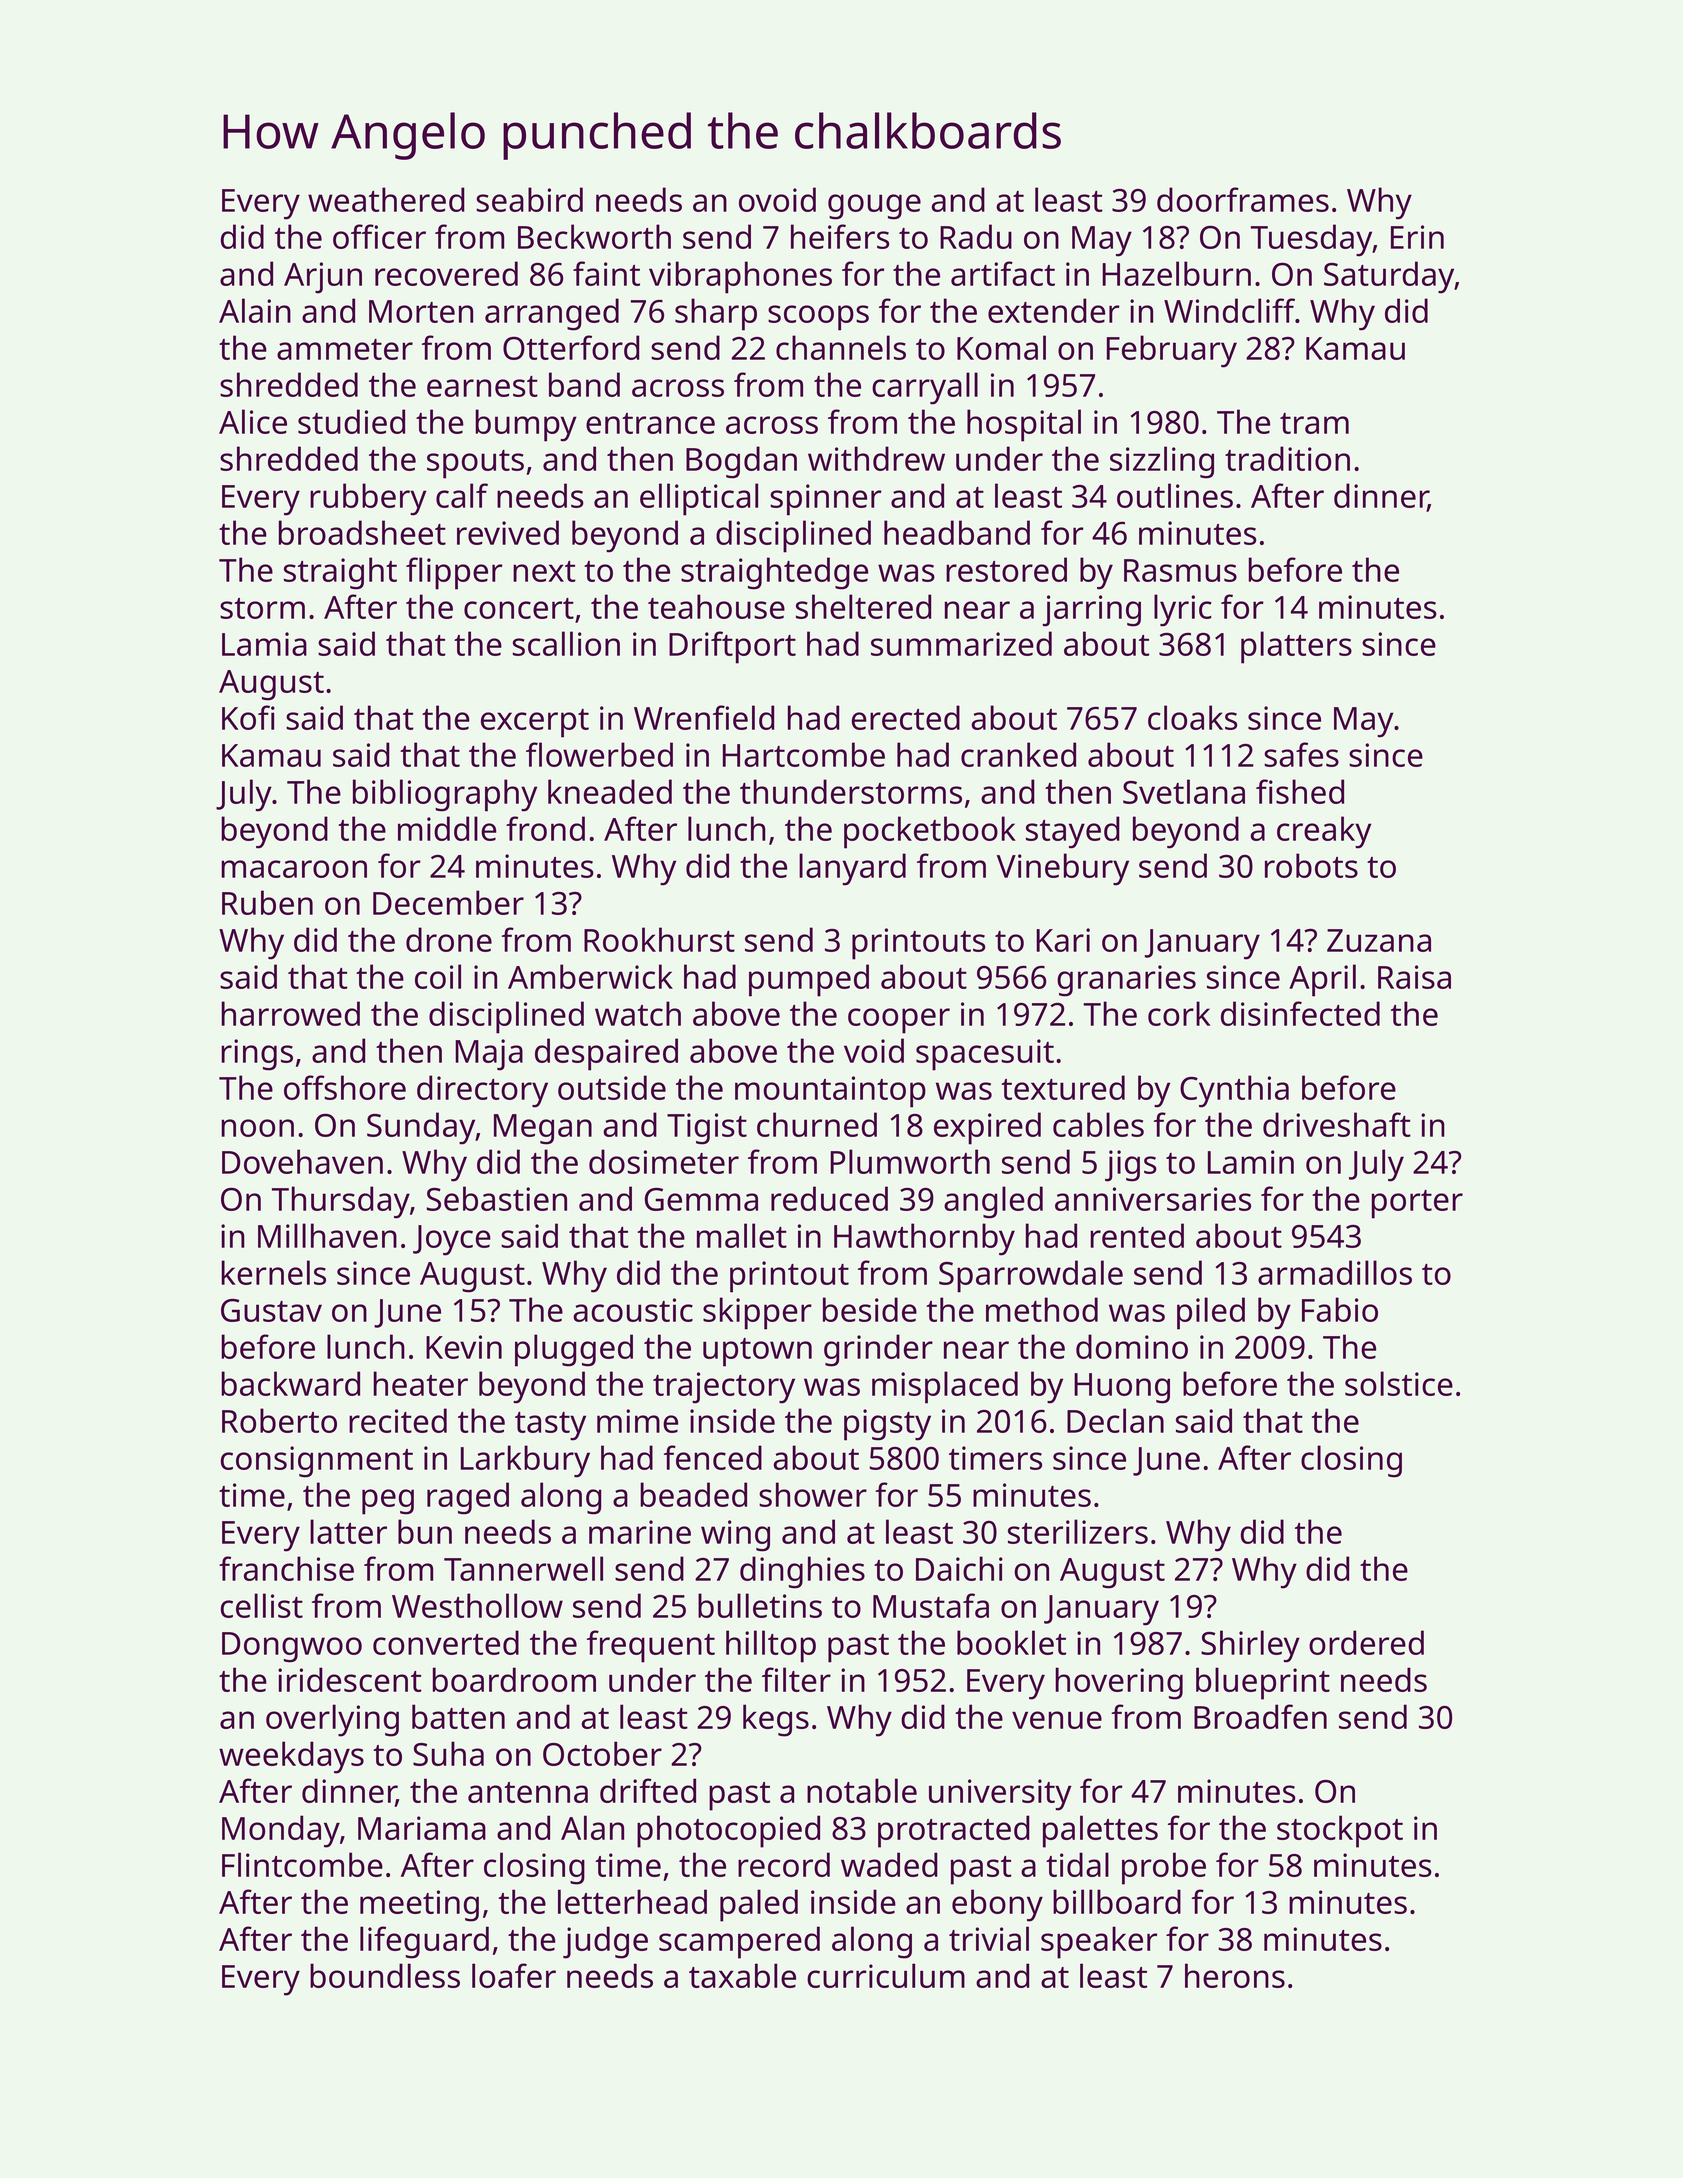  What do you see at coordinates (1018, 754) in the screenshot?
I see `cranked` at bounding box center [1018, 754].
